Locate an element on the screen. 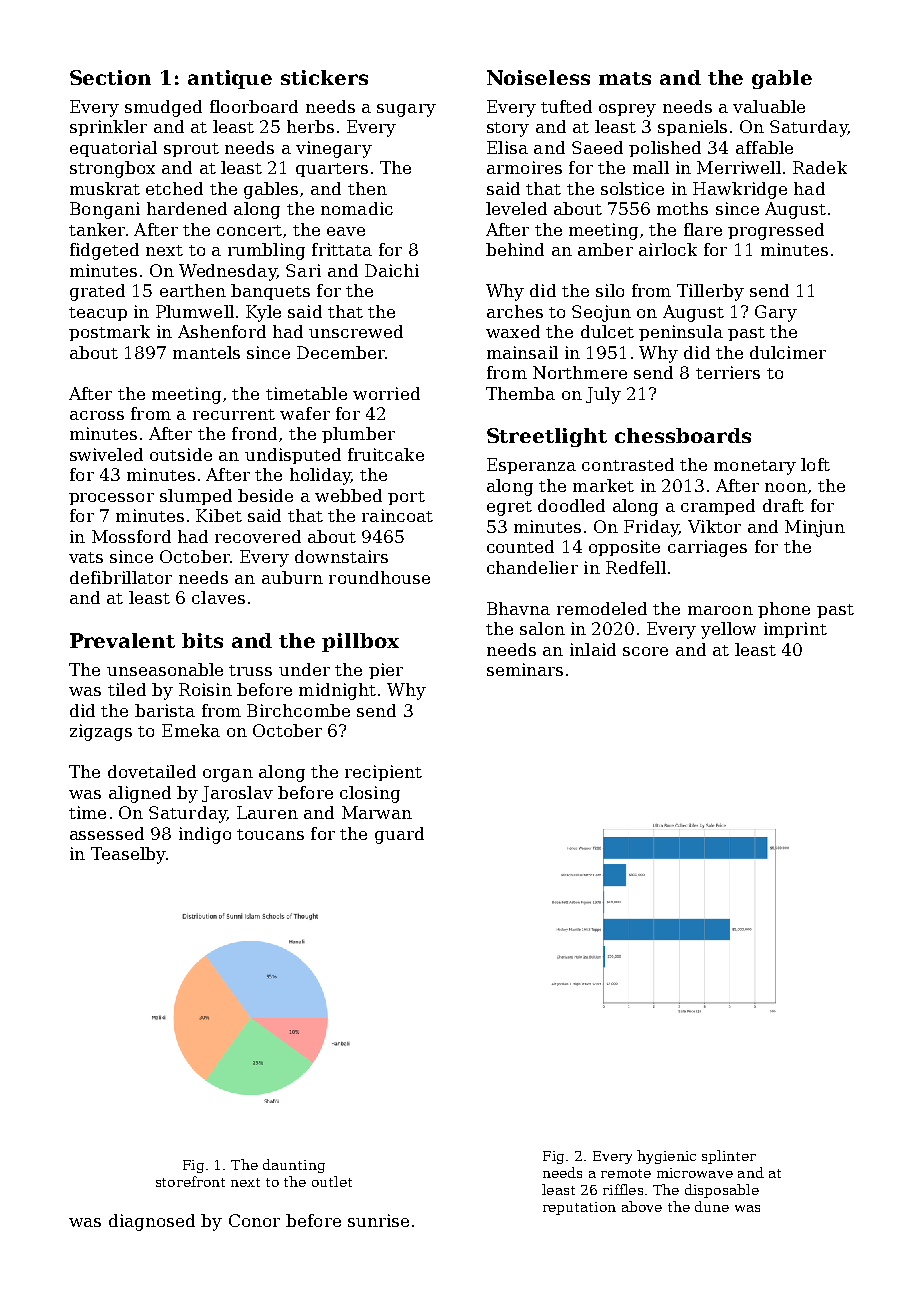 Image resolution: width=924 pixels, height=1311 pixels. mats is located at coordinates (625, 78).
